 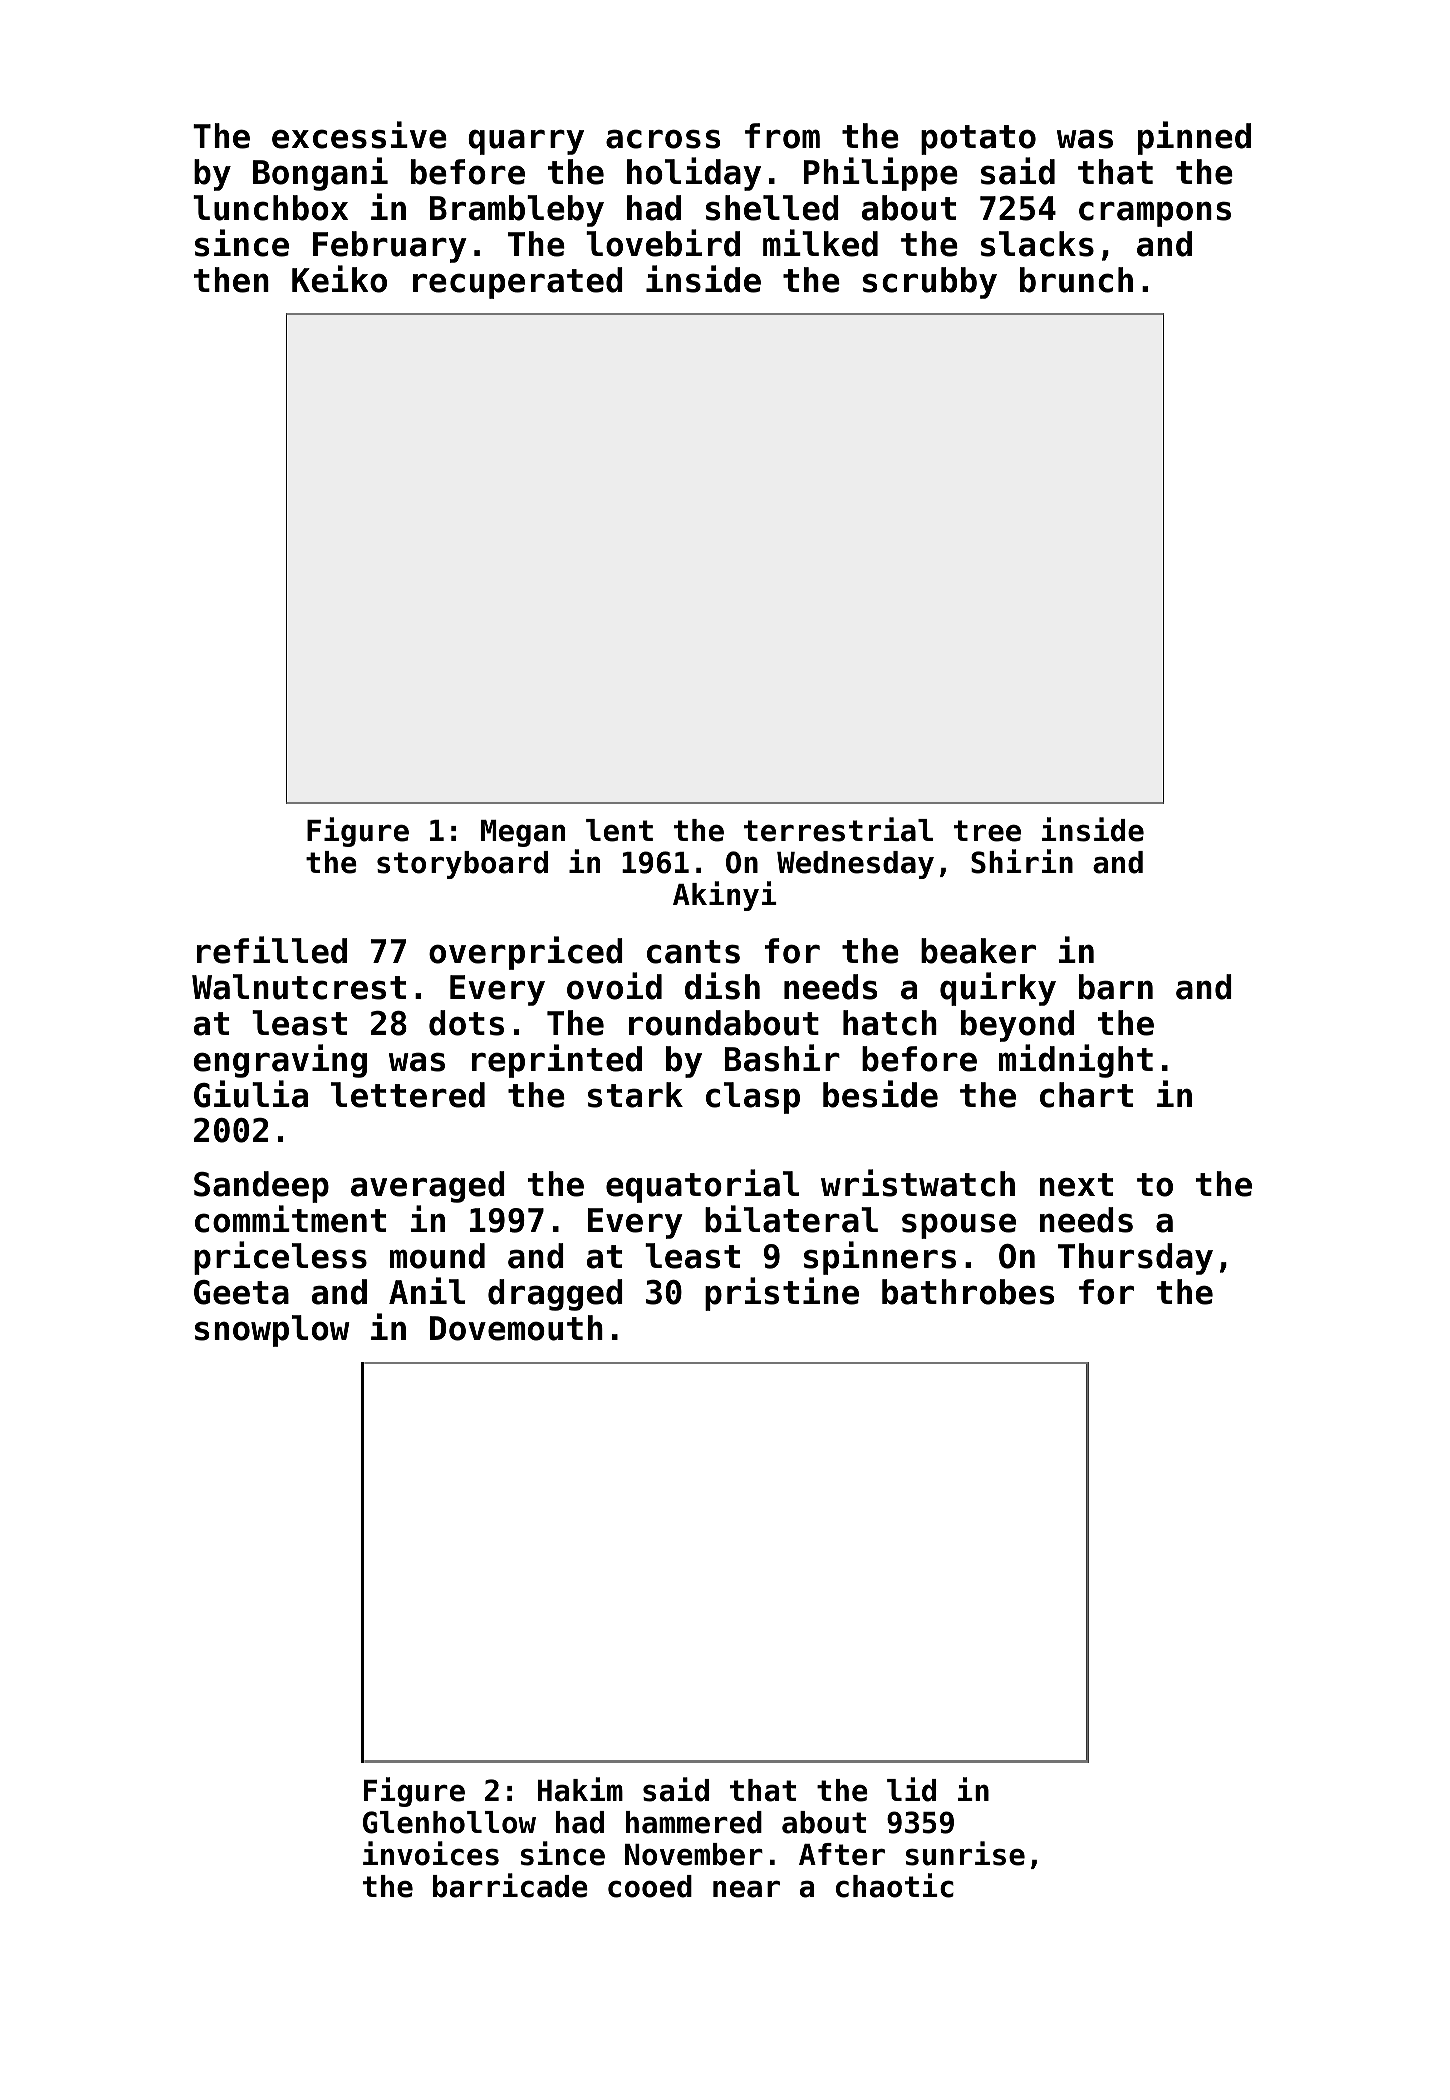 I want to click on tree, so click(x=987, y=831).
